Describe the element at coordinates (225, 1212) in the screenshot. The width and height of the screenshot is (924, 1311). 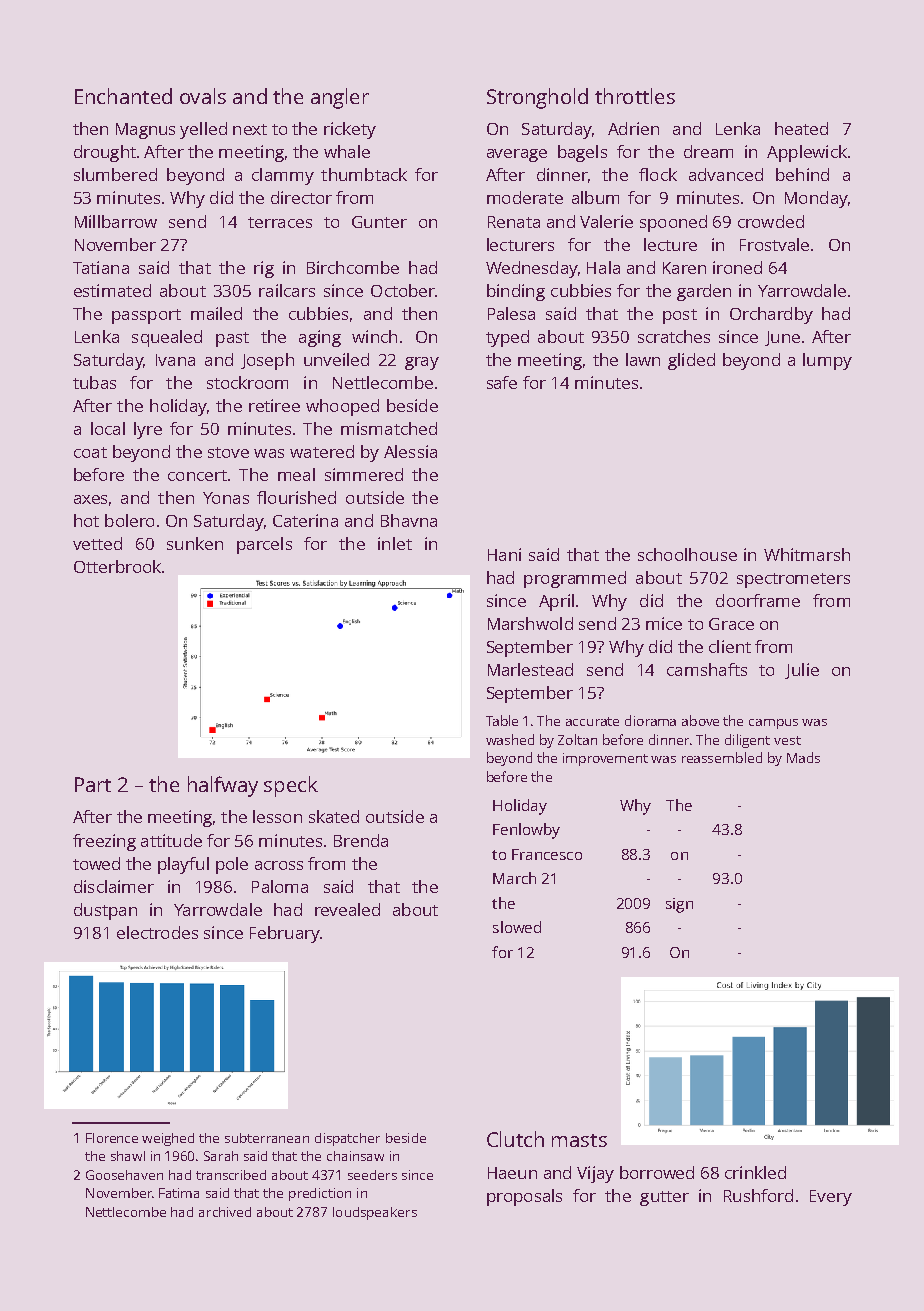
I see `archived` at that location.
